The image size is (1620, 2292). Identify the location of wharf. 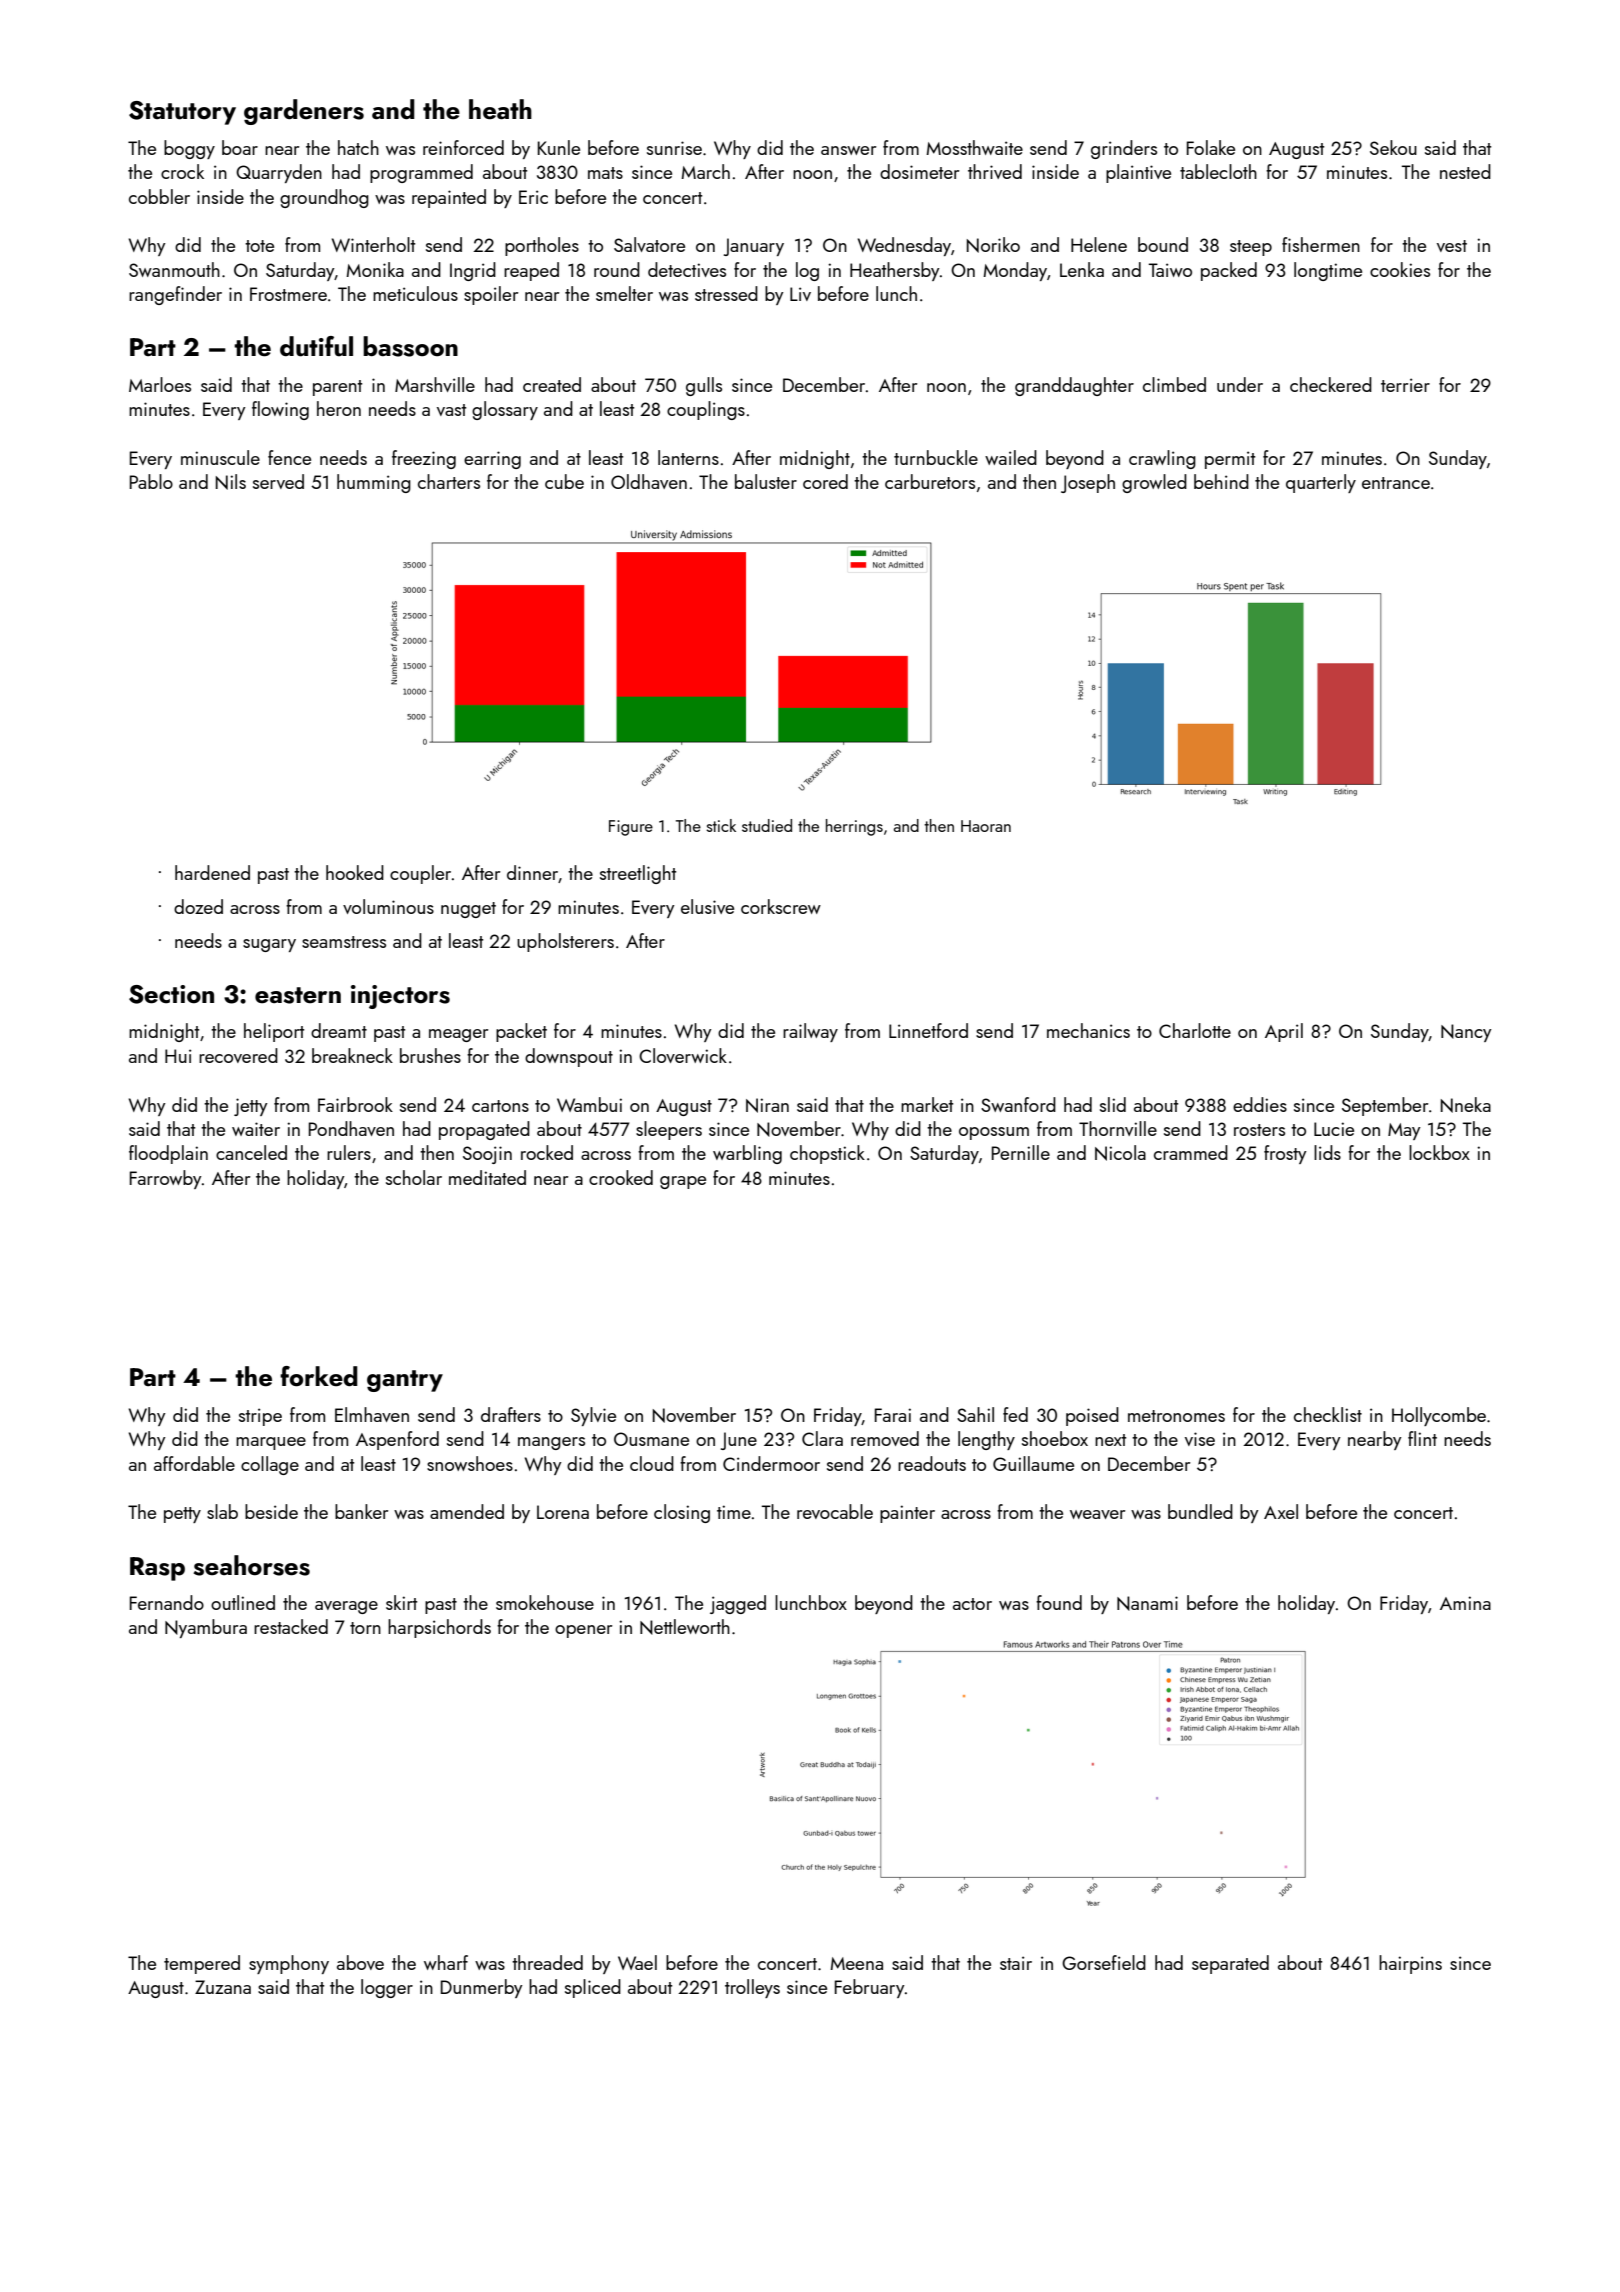
(446, 1962).
